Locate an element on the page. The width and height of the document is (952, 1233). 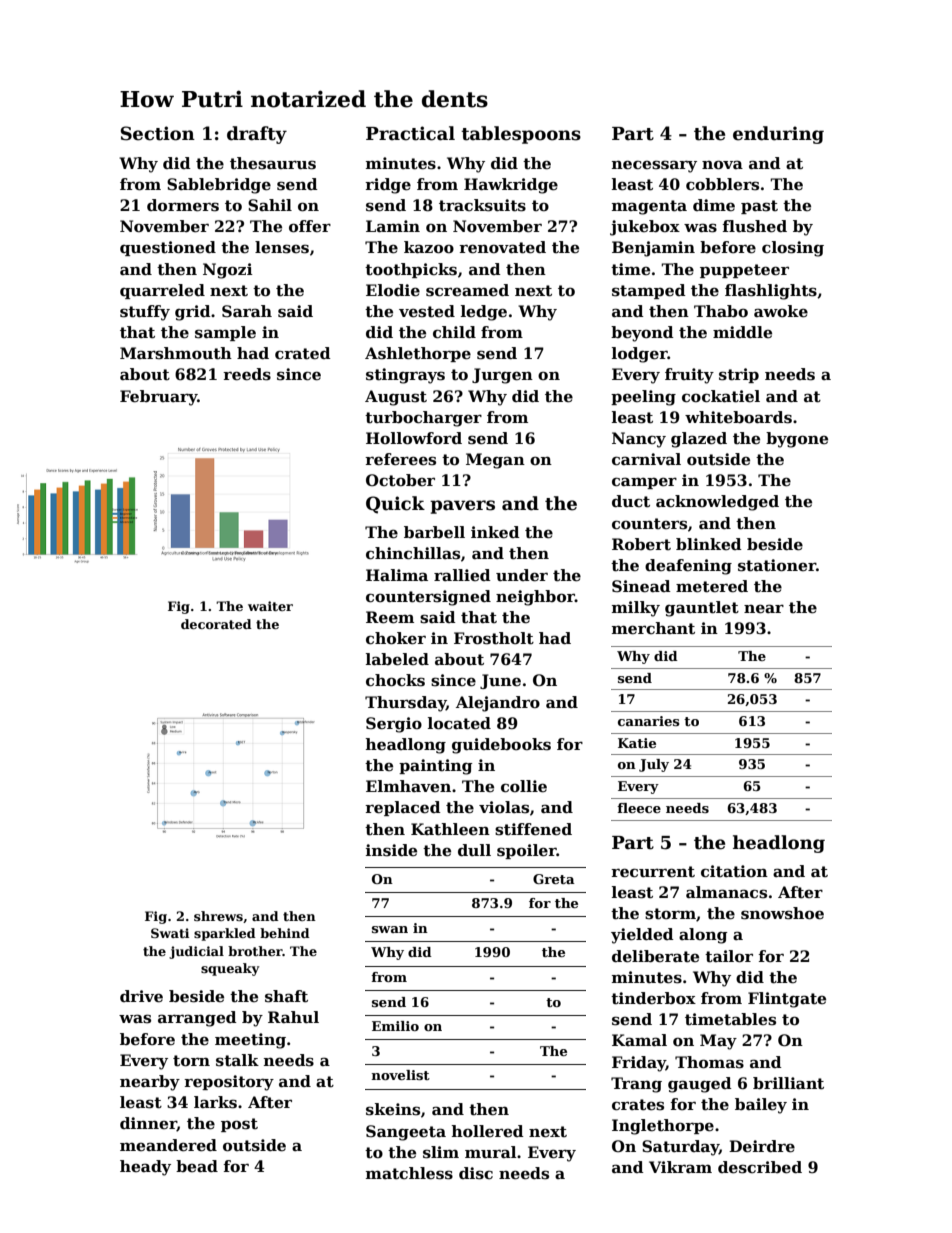
hollered is located at coordinates (487, 1131).
